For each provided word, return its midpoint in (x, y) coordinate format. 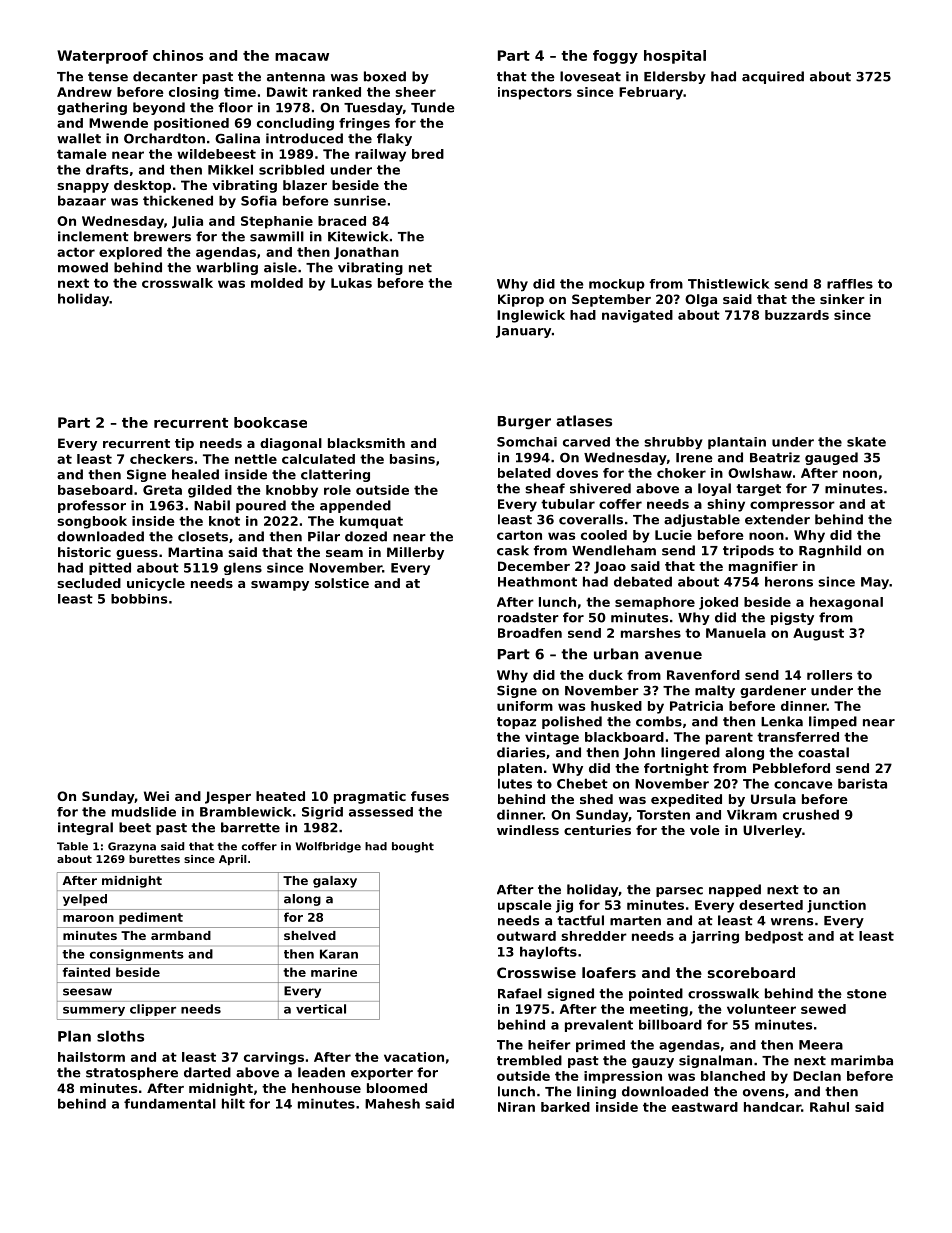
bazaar (82, 200)
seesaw (87, 992)
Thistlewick (729, 284)
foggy (615, 57)
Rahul (829, 1107)
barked (565, 1107)
